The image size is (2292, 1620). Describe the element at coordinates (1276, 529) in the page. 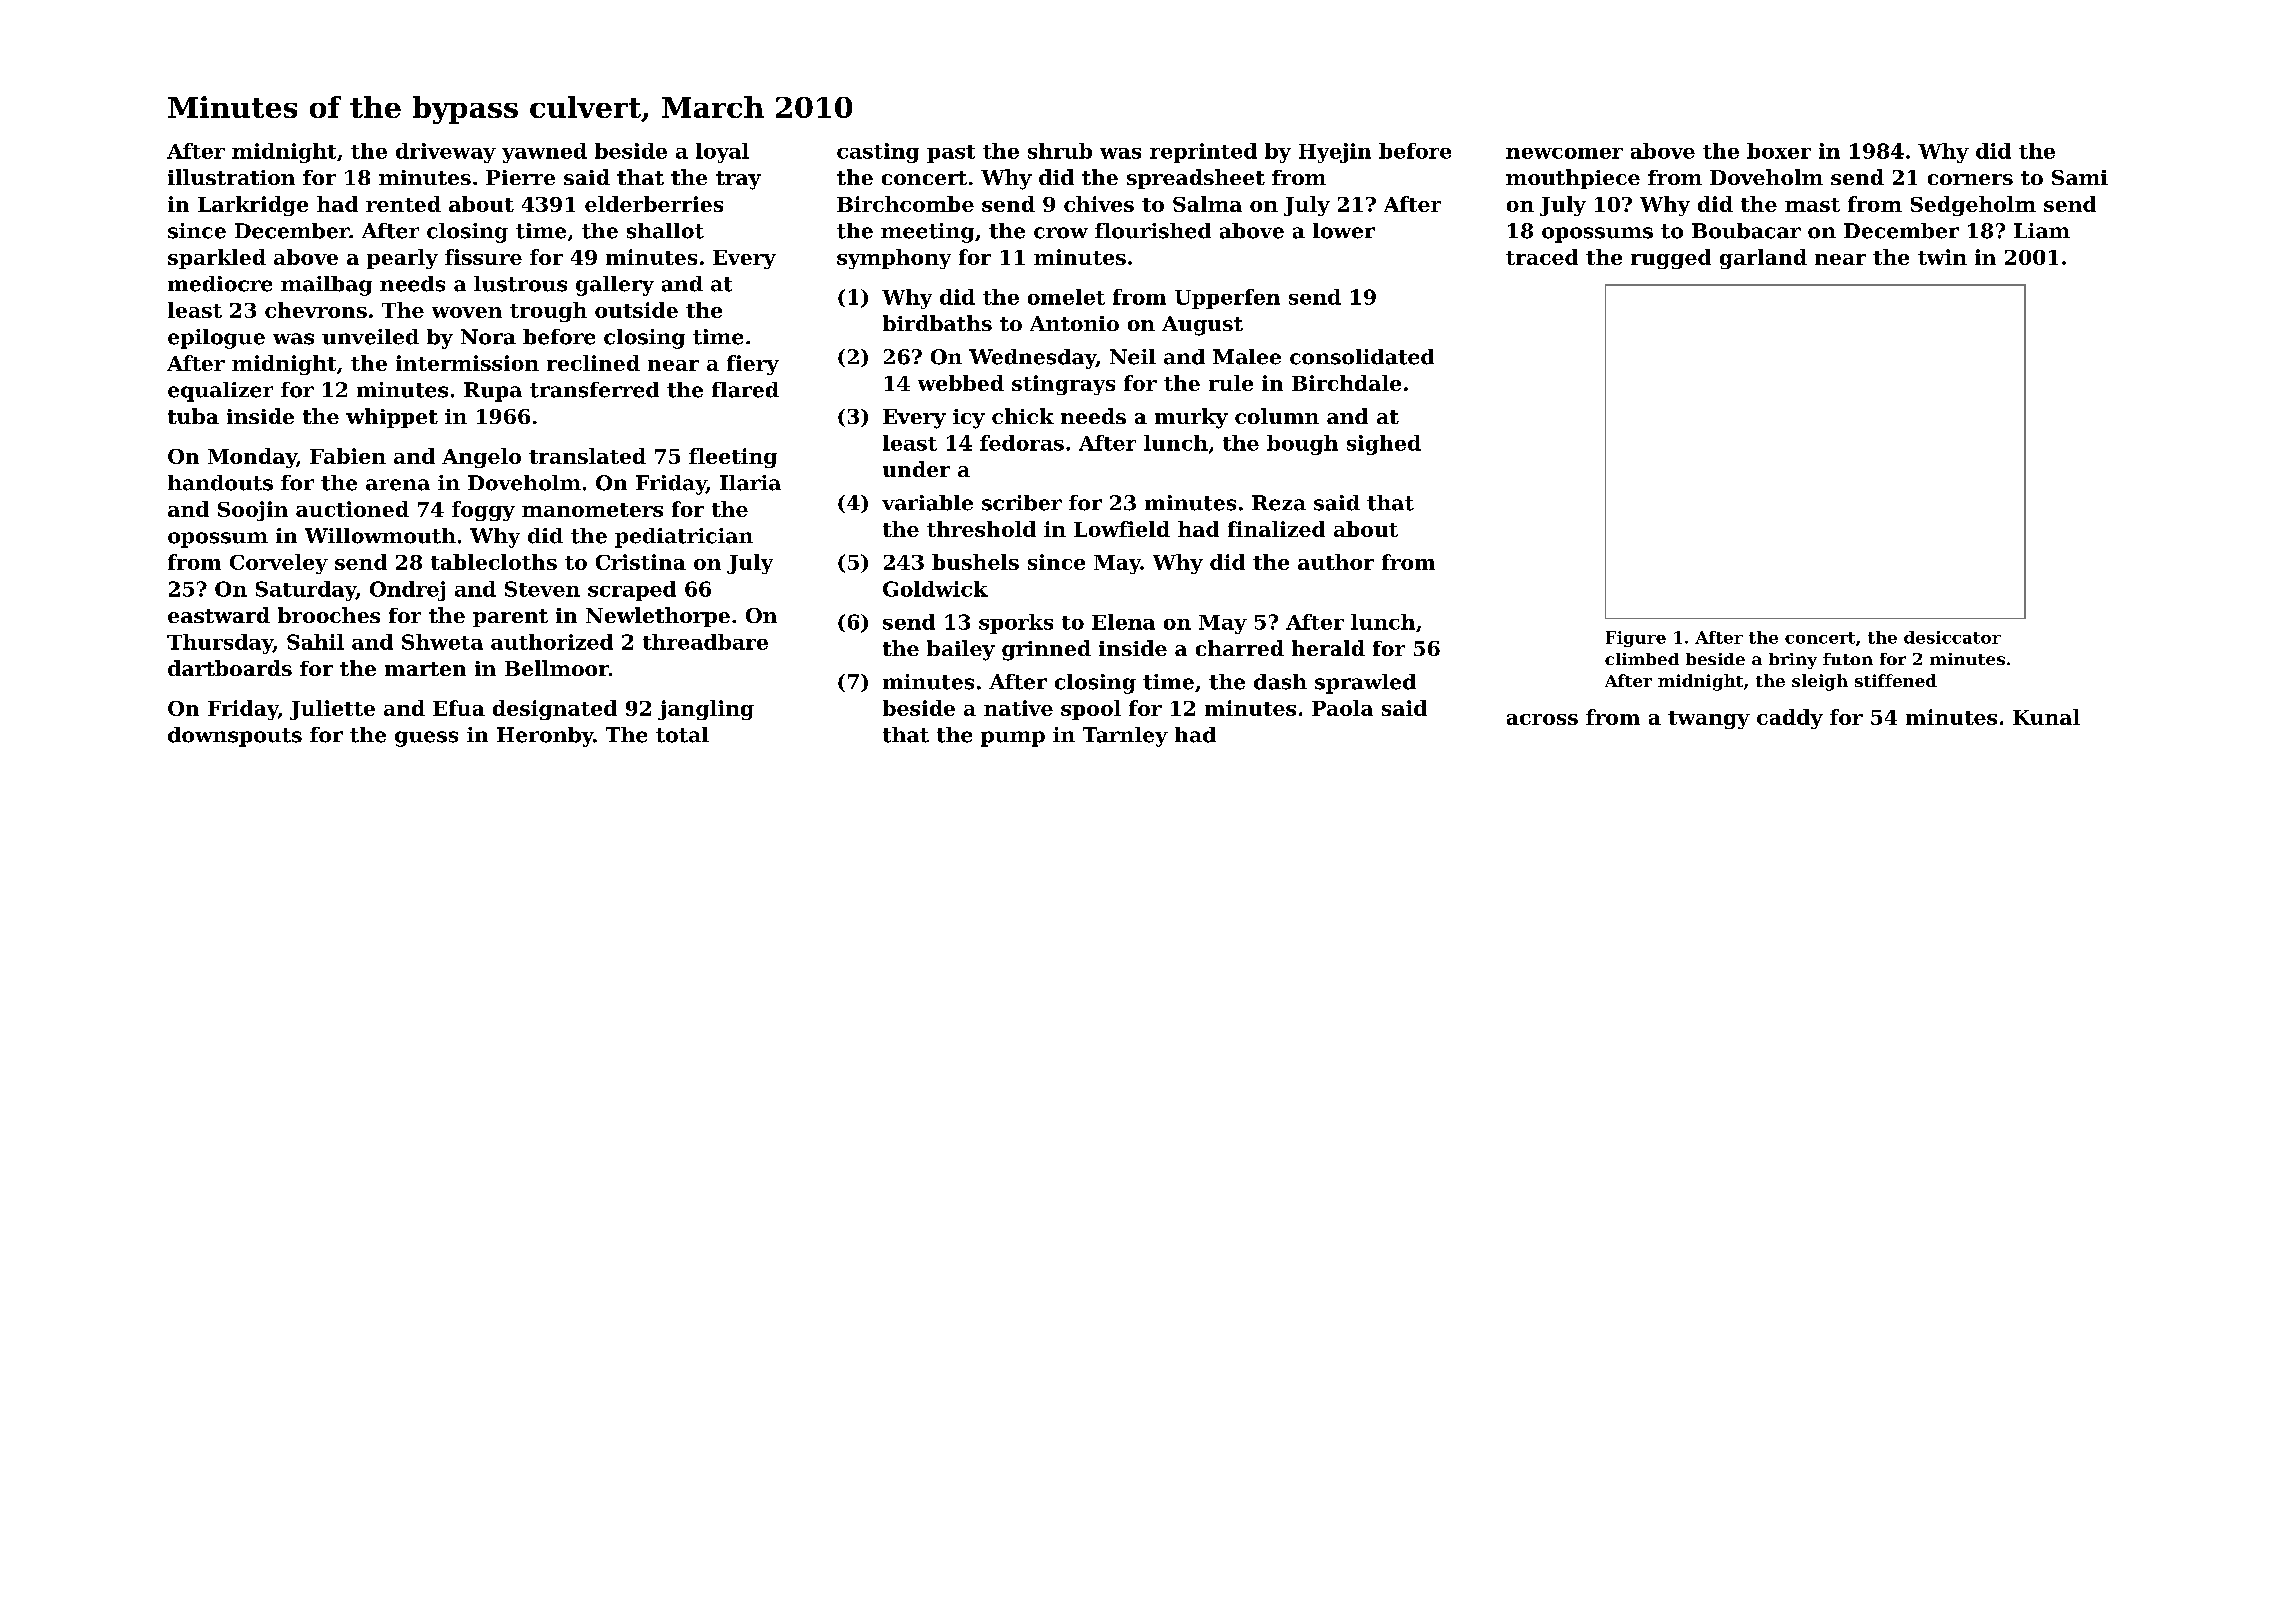

I see `finalized` at that location.
